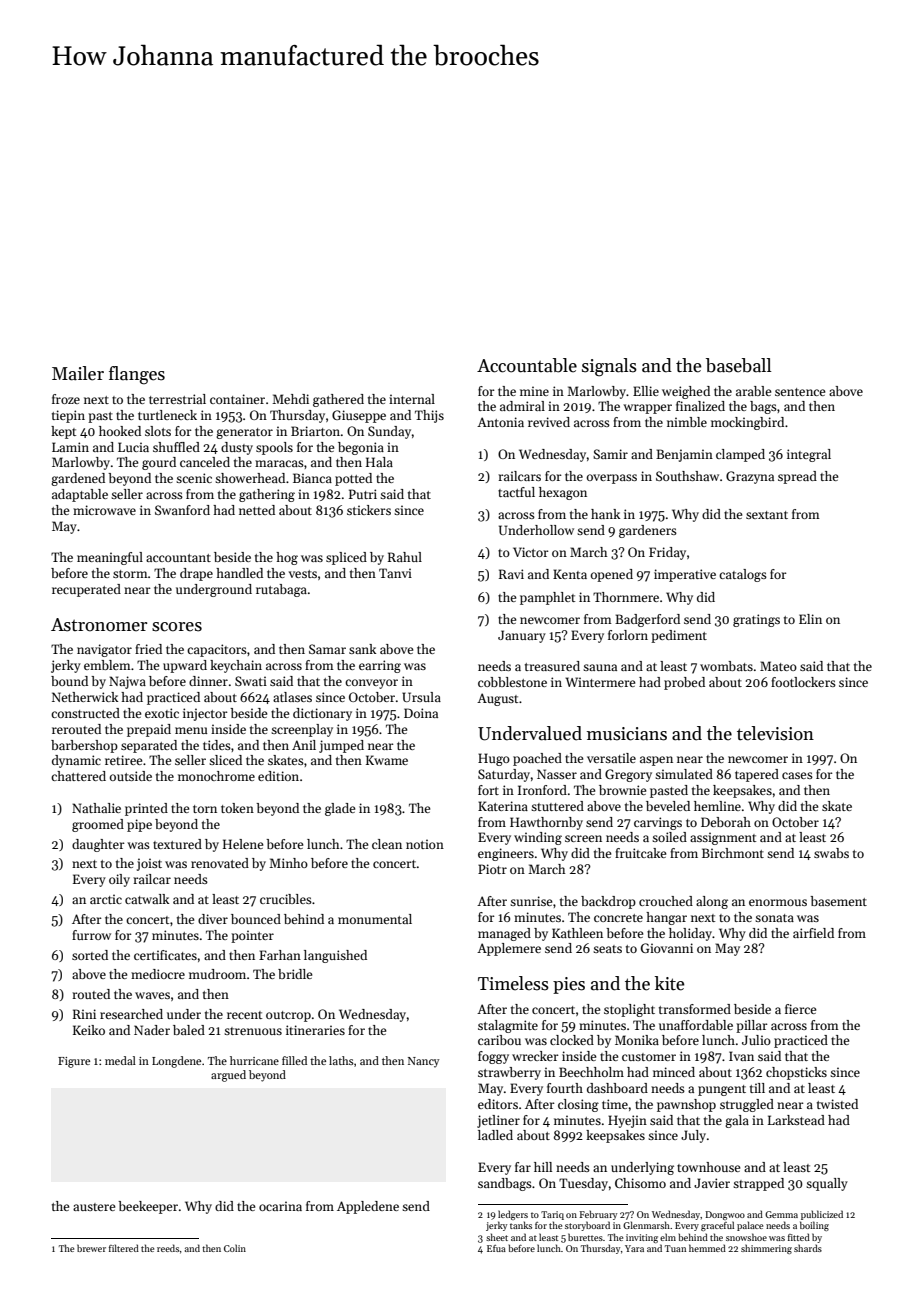  I want to click on Tuesday, so click(583, 1184).
